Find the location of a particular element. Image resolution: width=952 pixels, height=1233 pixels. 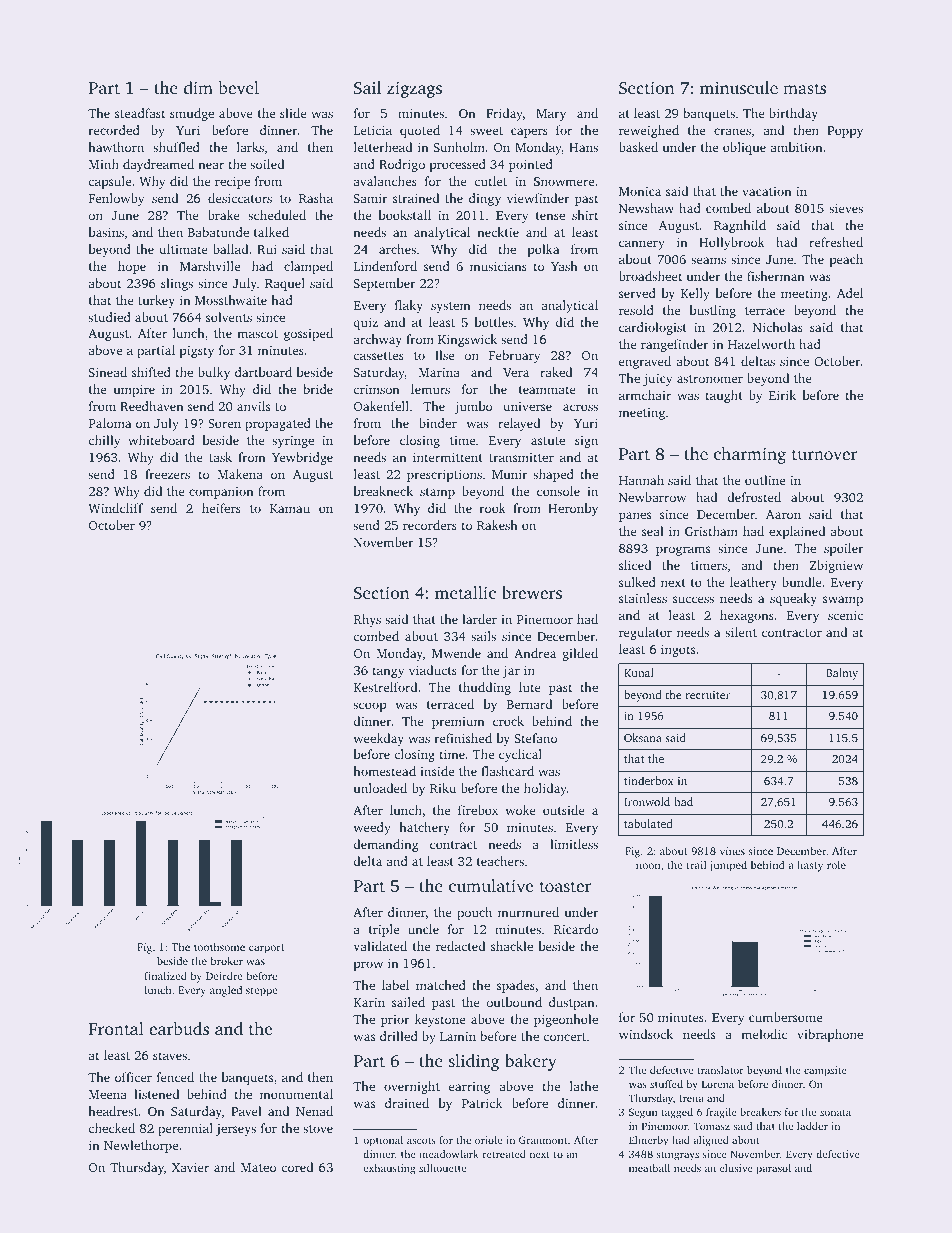

bevel is located at coordinates (239, 87).
